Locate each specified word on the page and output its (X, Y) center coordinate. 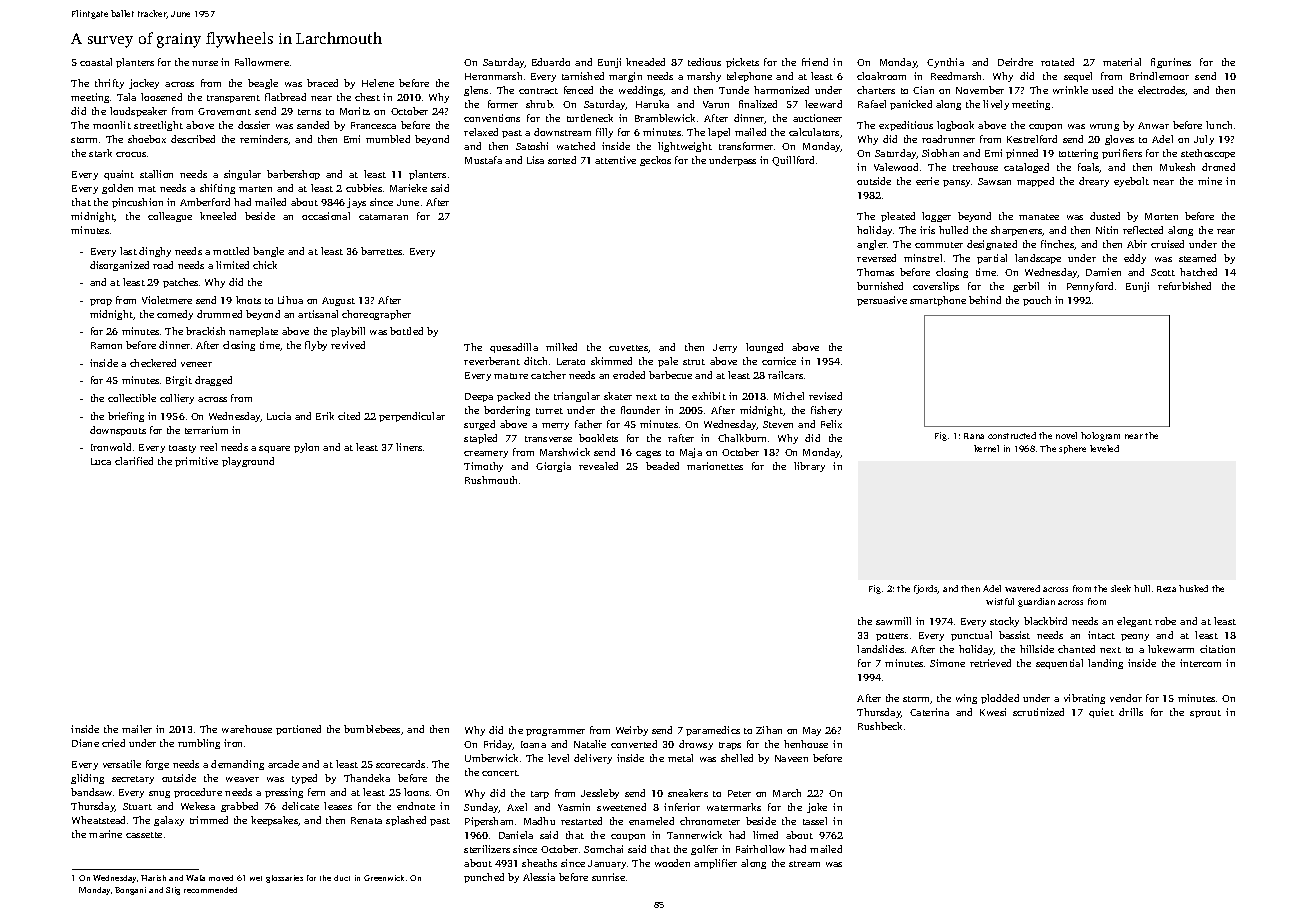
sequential (1059, 664)
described (193, 139)
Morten (1161, 216)
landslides (880, 649)
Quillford (793, 161)
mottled (231, 251)
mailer (137, 729)
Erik (325, 416)
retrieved (990, 663)
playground (248, 462)
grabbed (239, 807)
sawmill (893, 621)
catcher (548, 375)
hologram (1100, 436)
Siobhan (940, 153)
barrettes (381, 251)
